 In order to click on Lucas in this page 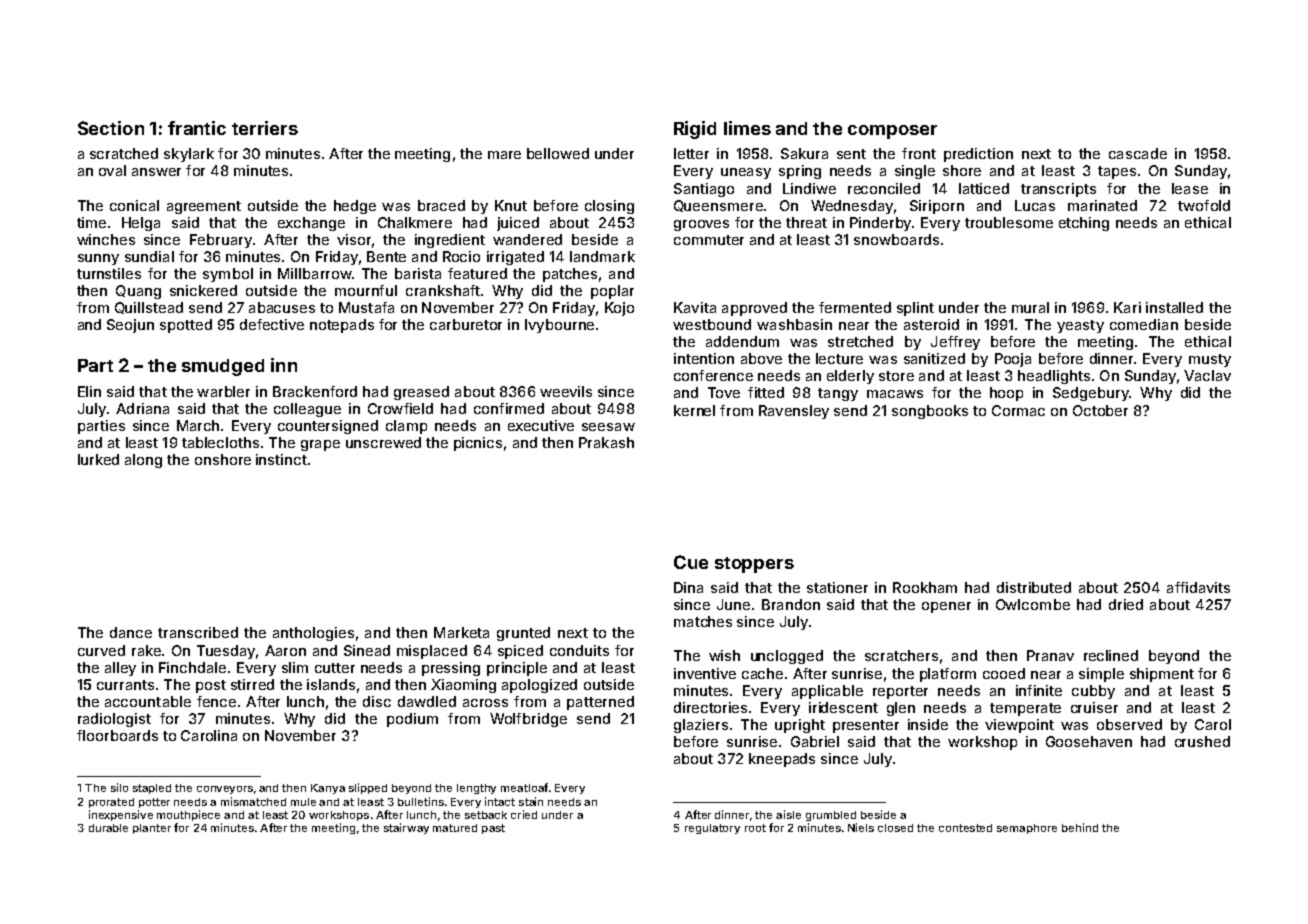, I will do `click(1035, 205)`.
